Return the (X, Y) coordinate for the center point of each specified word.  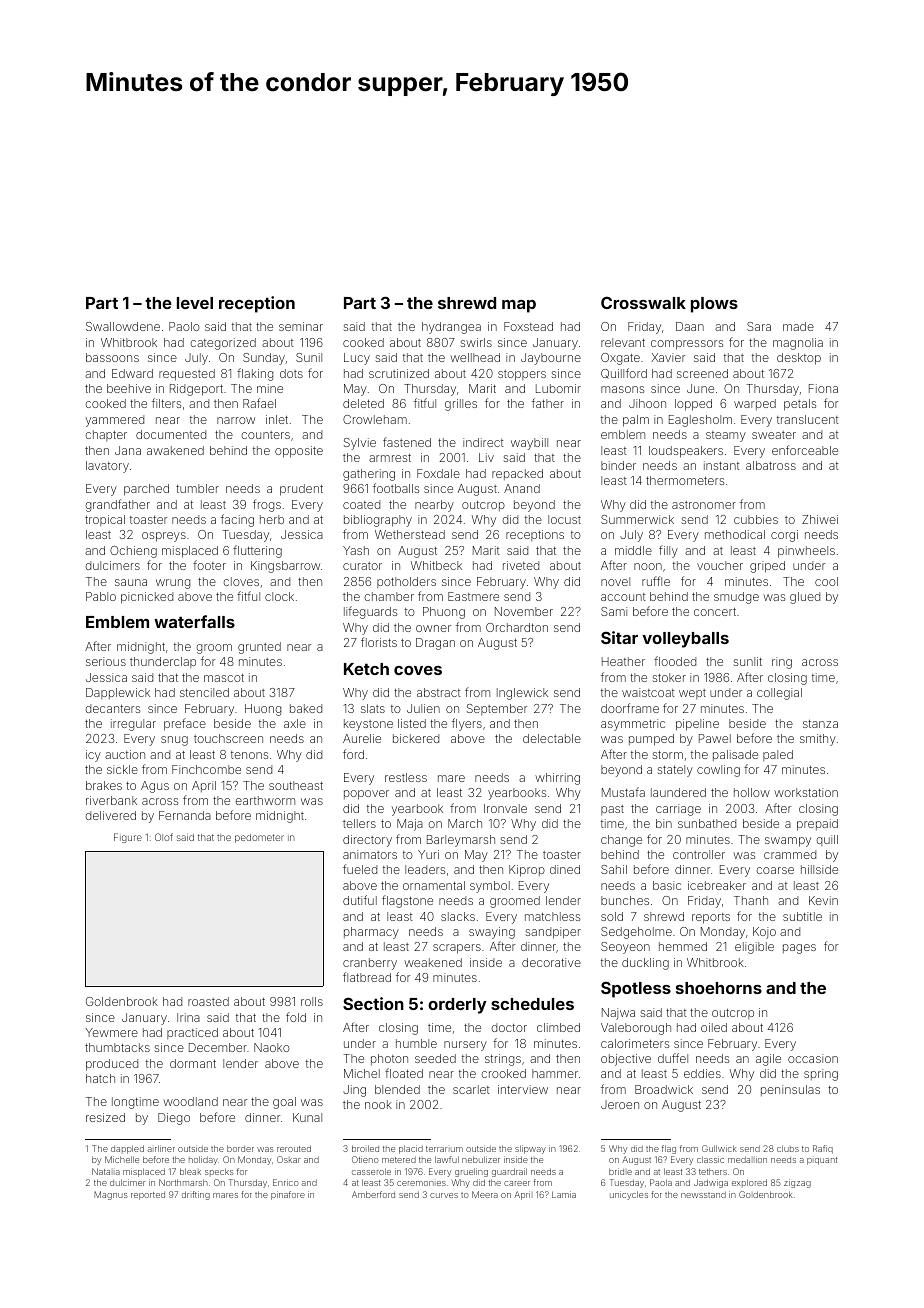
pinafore (288, 1195)
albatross (771, 465)
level (195, 303)
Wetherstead (410, 534)
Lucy (357, 359)
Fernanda (185, 815)
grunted (259, 648)
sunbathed (707, 823)
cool (826, 581)
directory (367, 841)
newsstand (703, 1195)
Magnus (111, 1195)
